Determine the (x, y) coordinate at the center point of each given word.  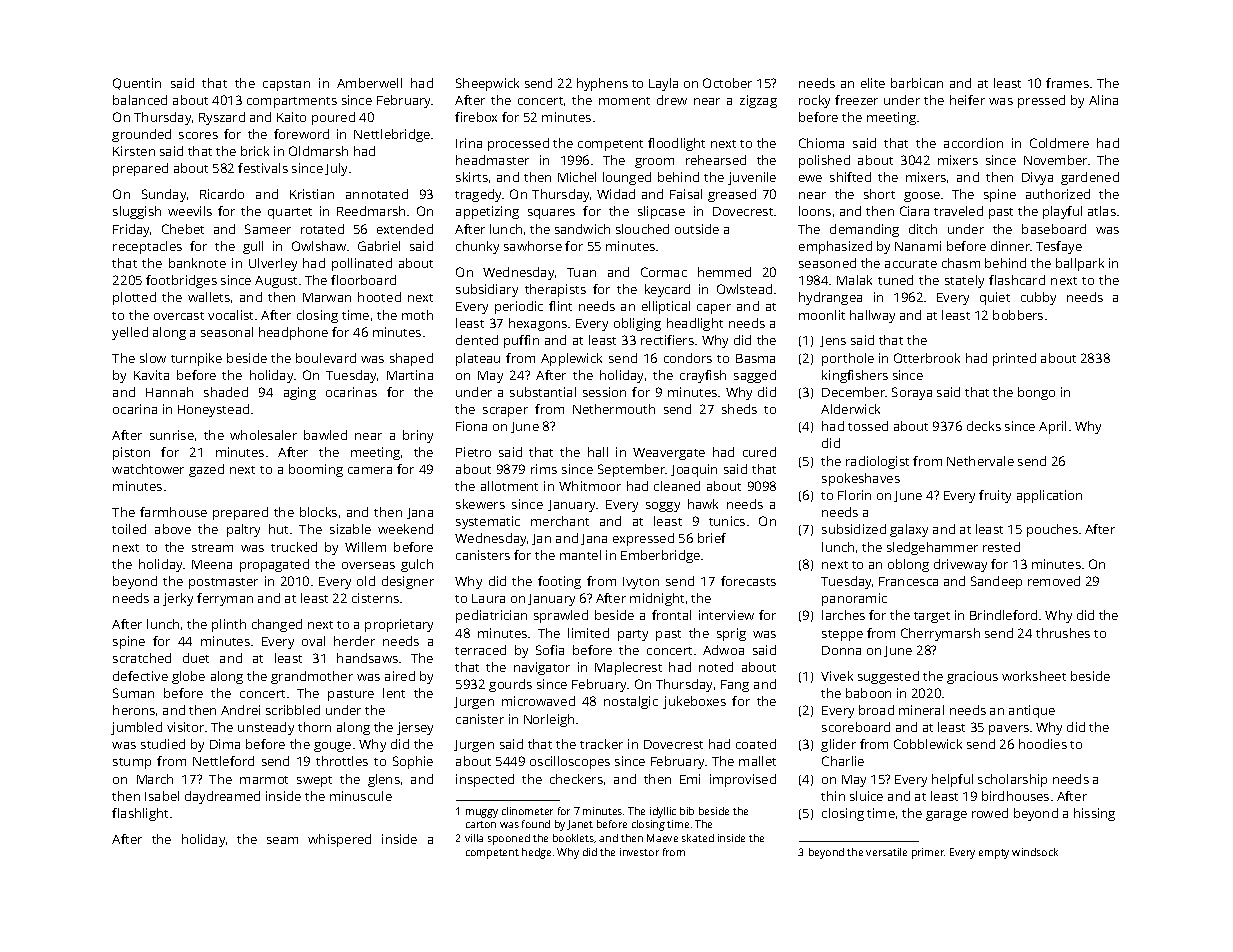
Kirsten (134, 151)
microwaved (538, 701)
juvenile (752, 178)
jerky (178, 599)
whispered (339, 840)
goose (922, 197)
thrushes (1063, 633)
